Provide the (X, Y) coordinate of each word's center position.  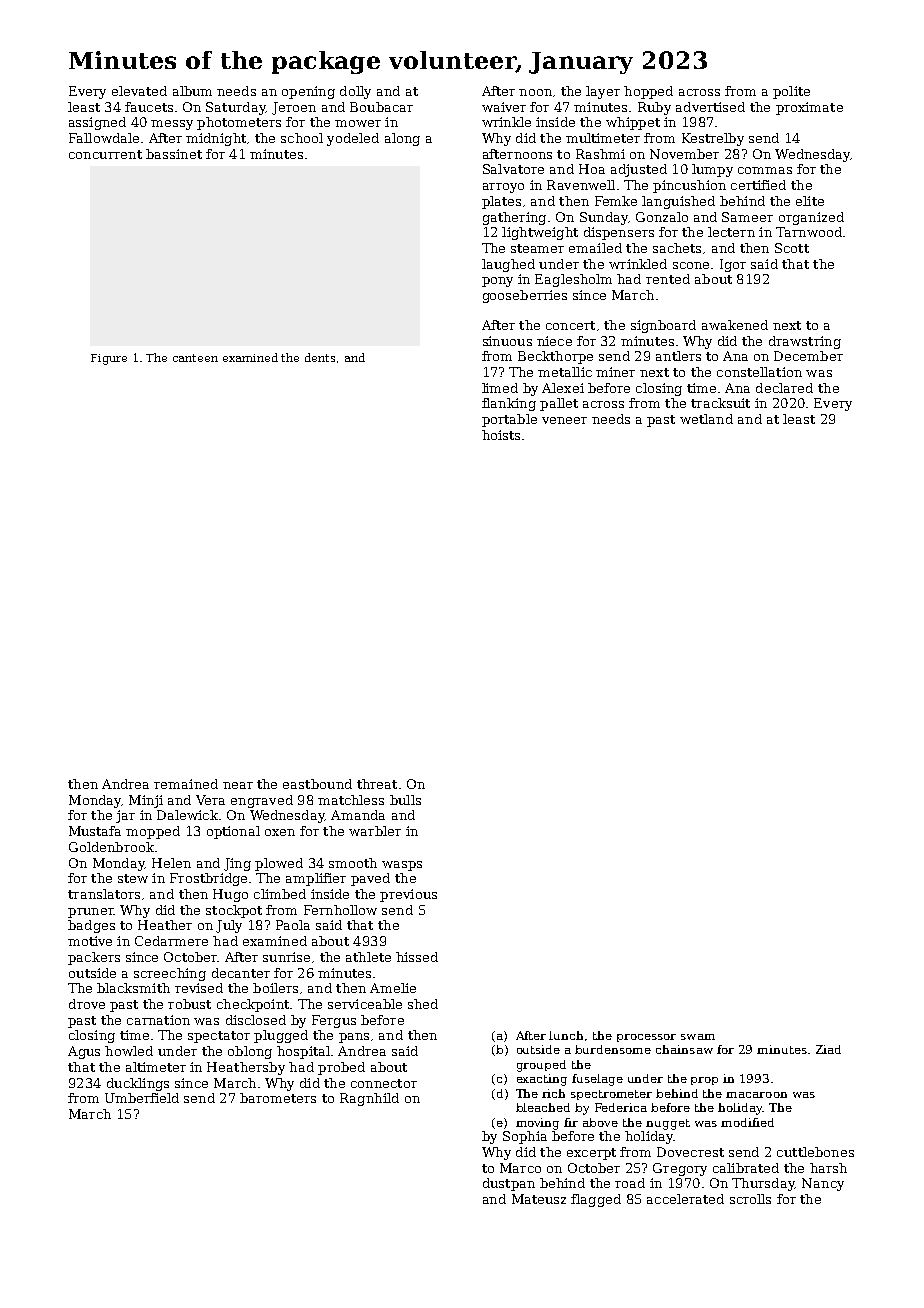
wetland (706, 419)
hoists (501, 435)
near (238, 785)
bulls (405, 800)
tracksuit (720, 403)
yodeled (353, 139)
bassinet (174, 154)
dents (320, 357)
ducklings (138, 1084)
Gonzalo (662, 217)
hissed (417, 957)
